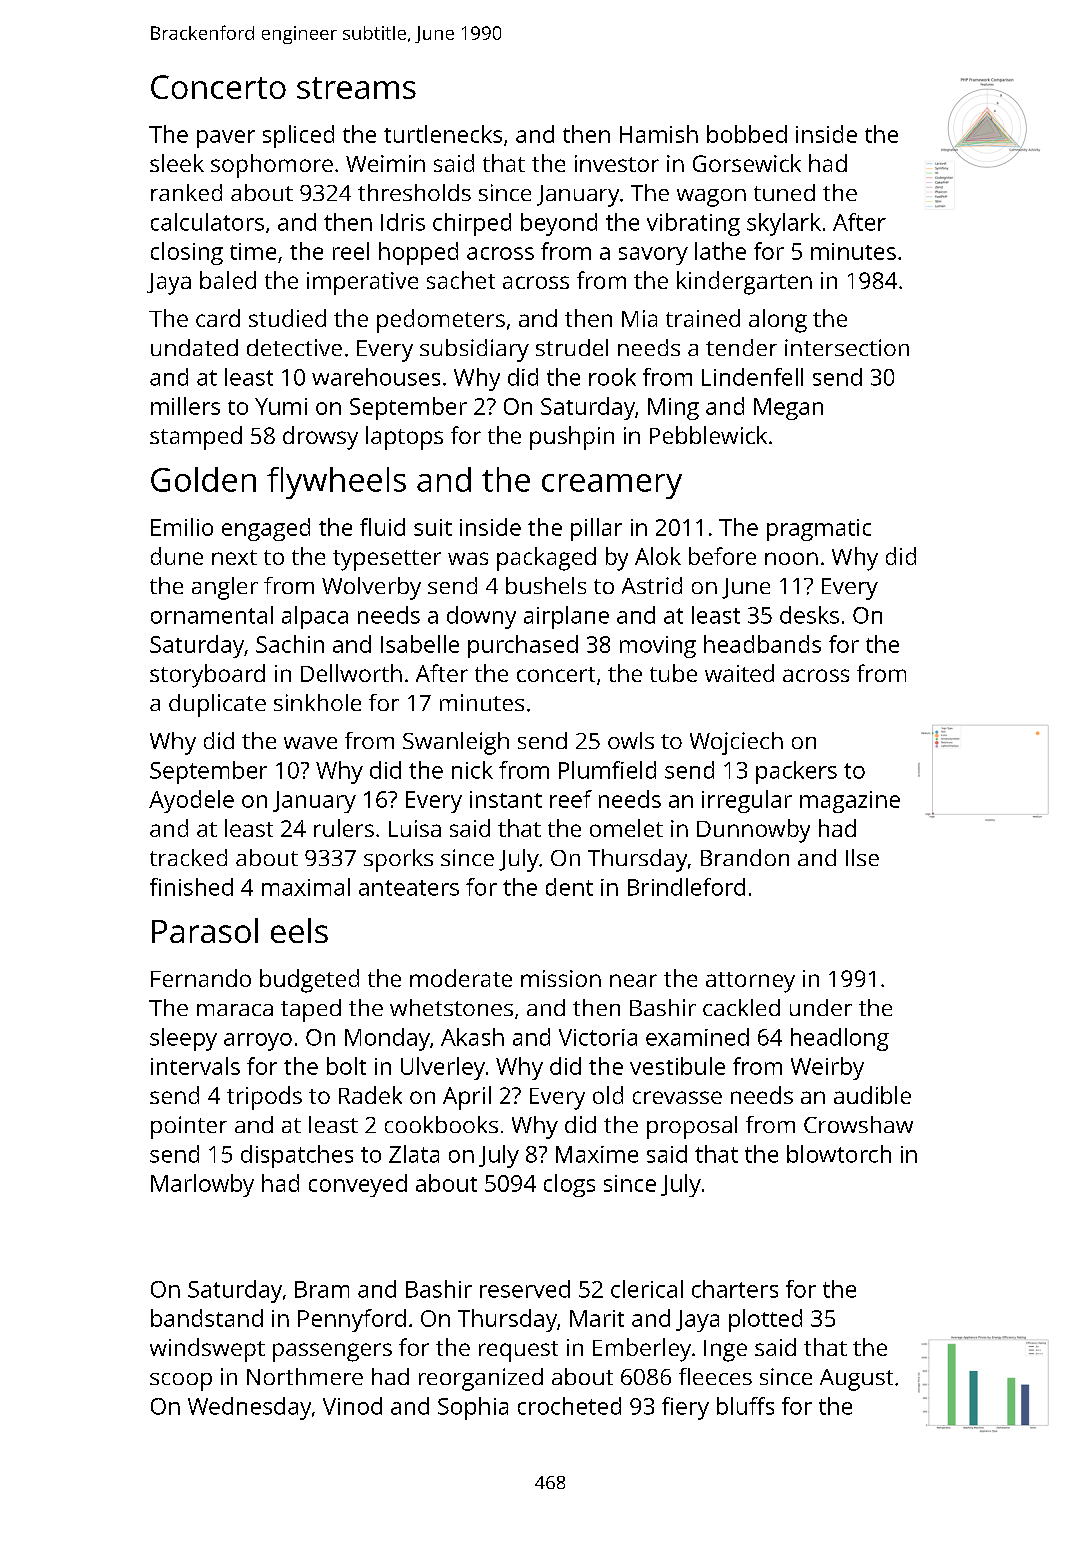 The height and width of the page is (1548, 1069). What do you see at coordinates (344, 828) in the page?
I see `rulers` at bounding box center [344, 828].
